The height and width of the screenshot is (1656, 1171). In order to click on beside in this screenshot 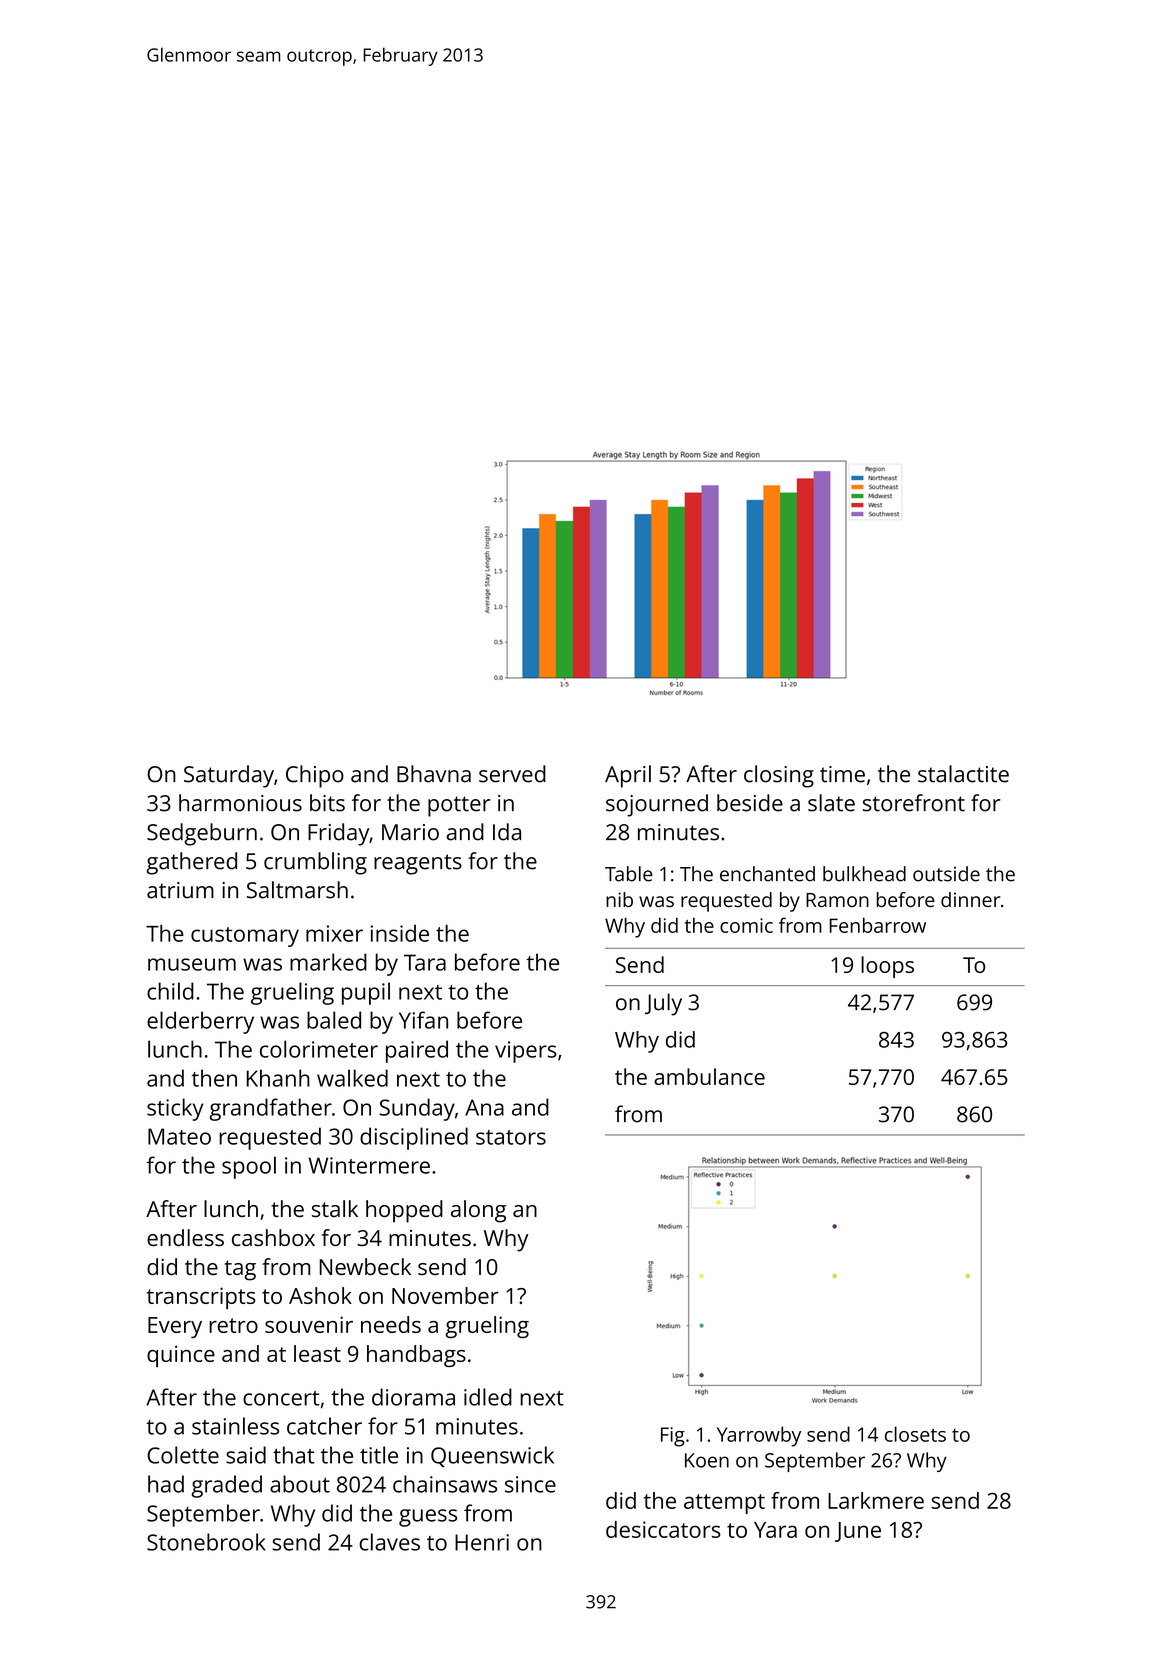, I will do `click(750, 803)`.
